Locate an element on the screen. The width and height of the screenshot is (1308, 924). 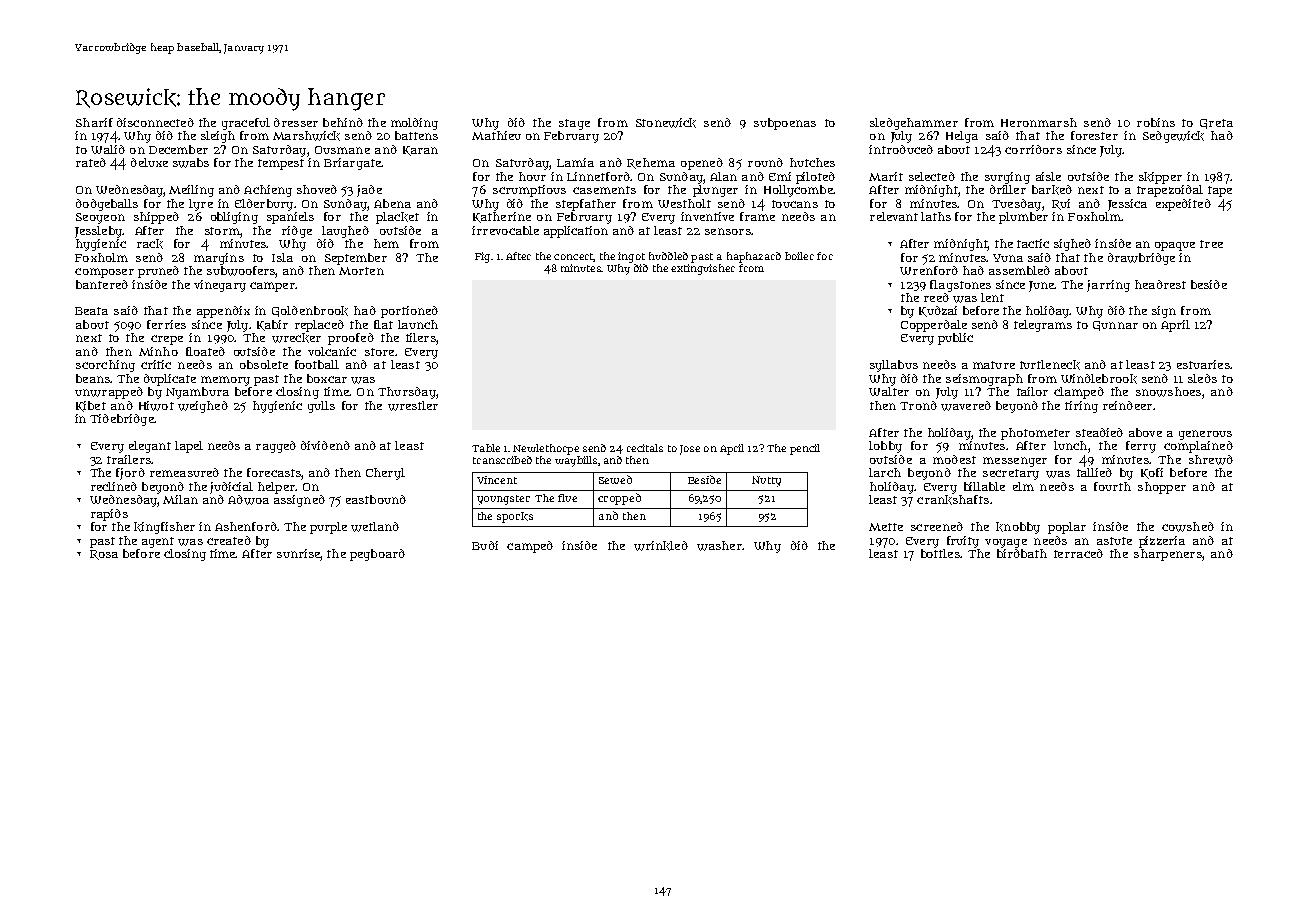
kingfisher is located at coordinates (164, 528).
